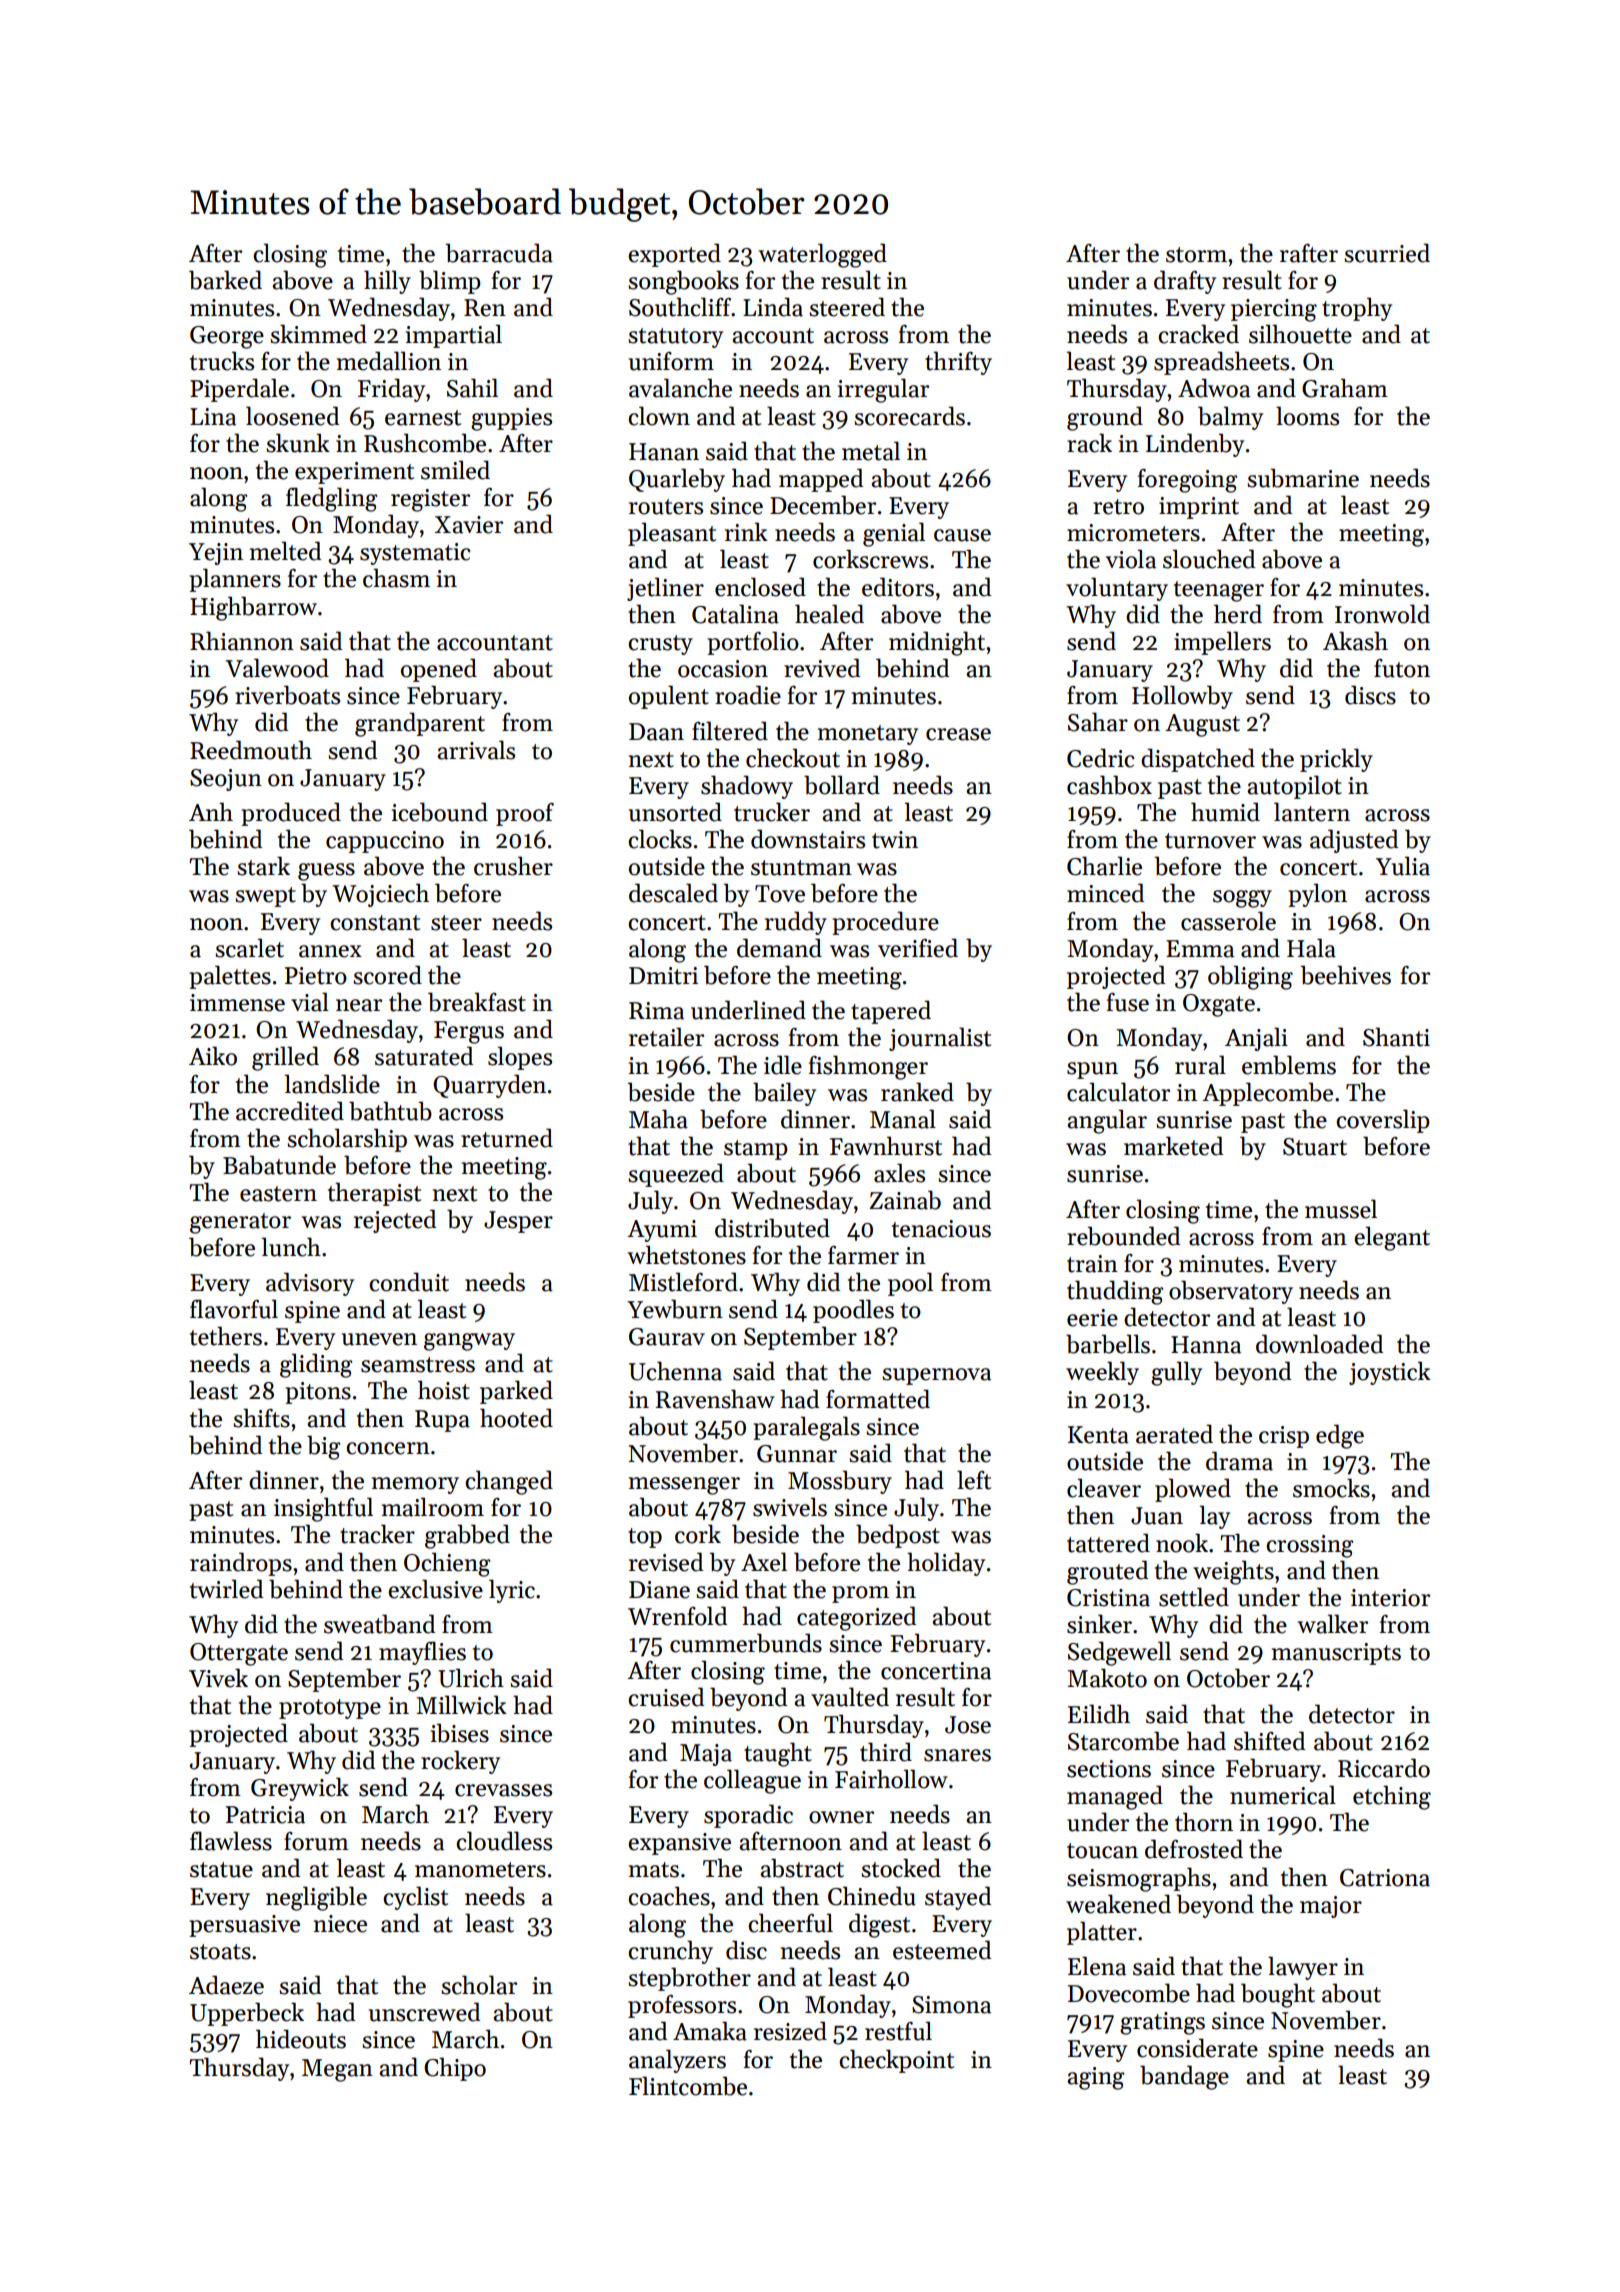 The width and height of the page is (1620, 2292). Describe the element at coordinates (730, 731) in the page. I see `filtered` at that location.
